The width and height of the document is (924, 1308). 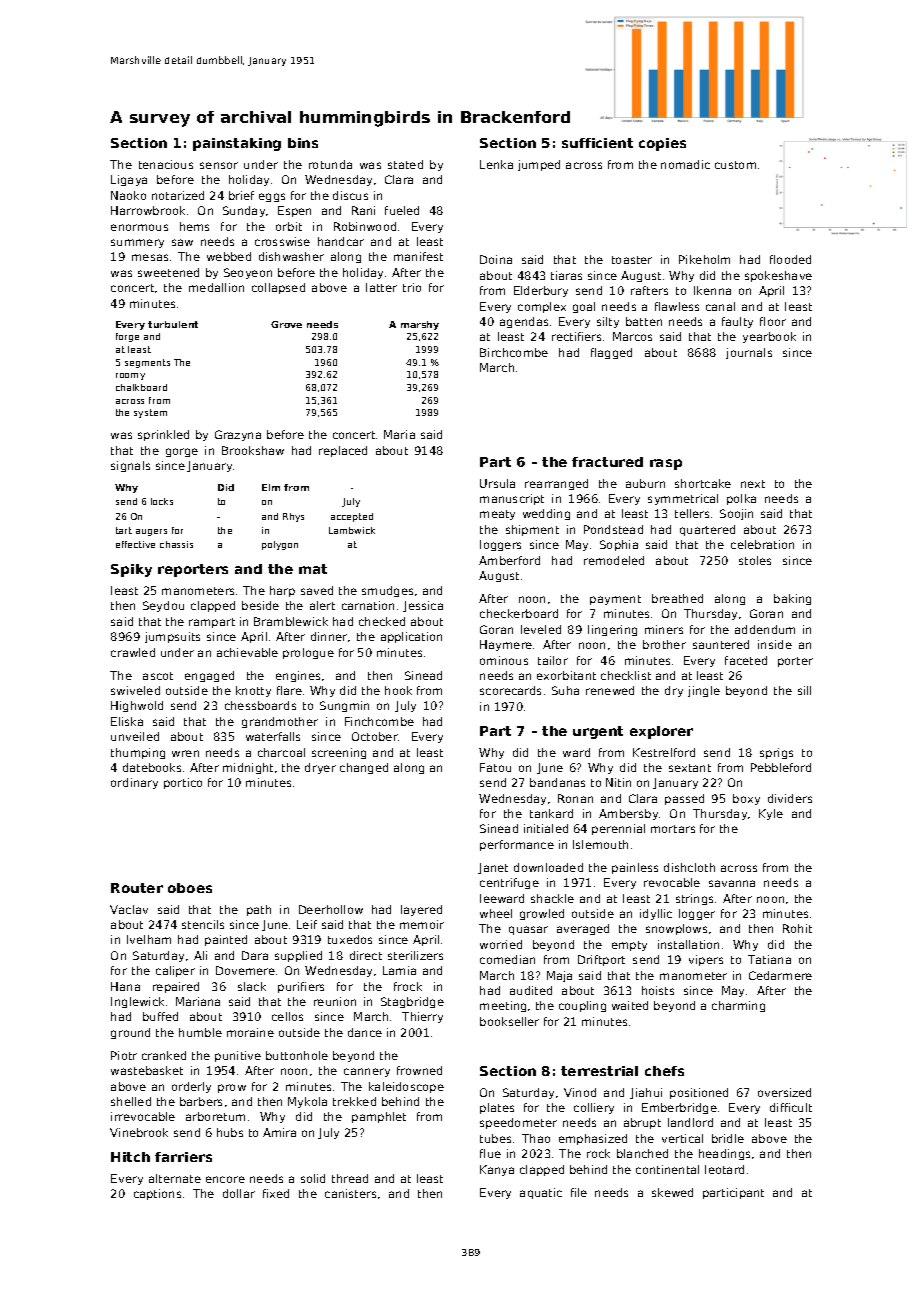 I want to click on achievable, so click(x=247, y=652).
